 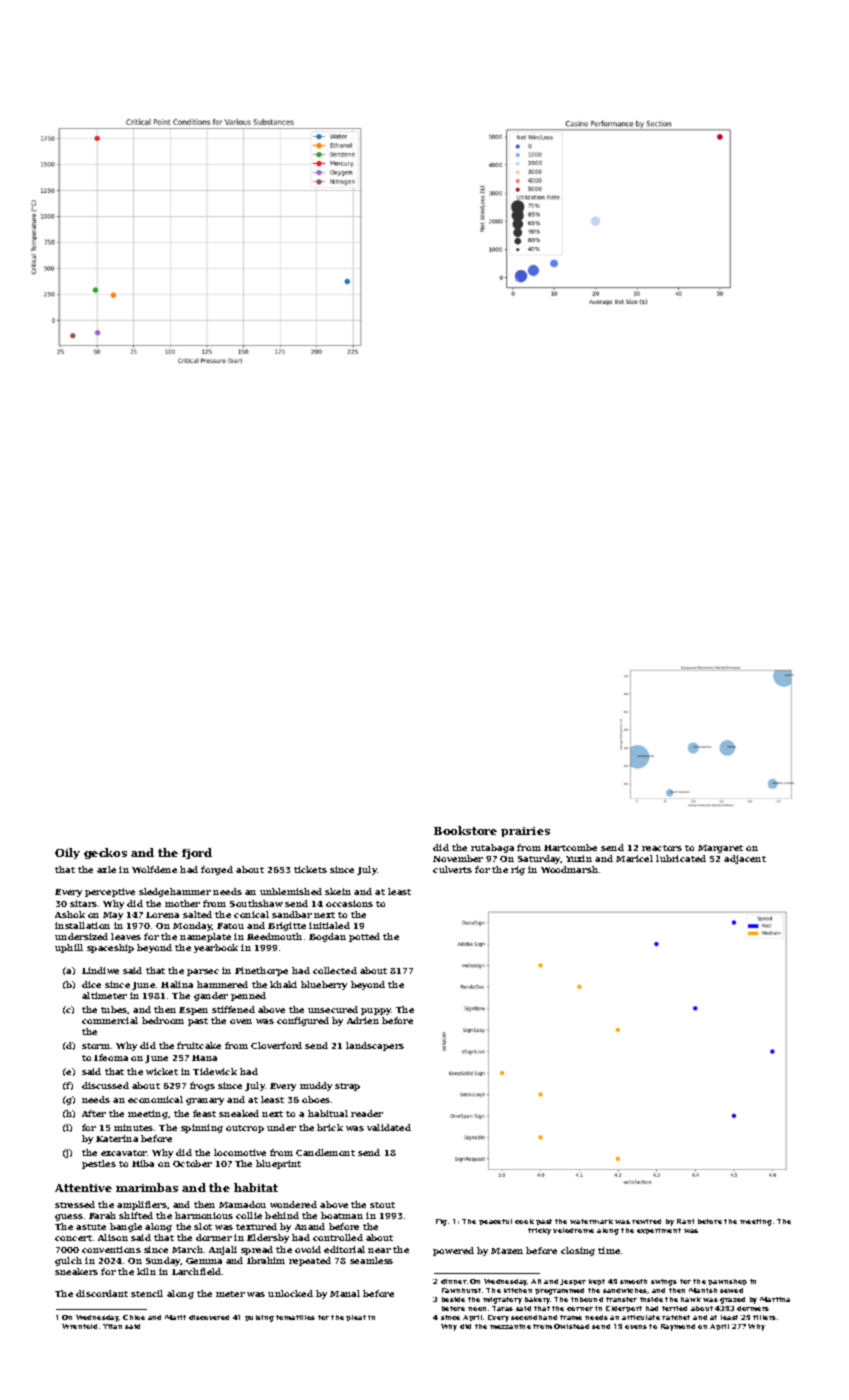 What do you see at coordinates (142, 1205) in the page?
I see `amplifiers` at bounding box center [142, 1205].
